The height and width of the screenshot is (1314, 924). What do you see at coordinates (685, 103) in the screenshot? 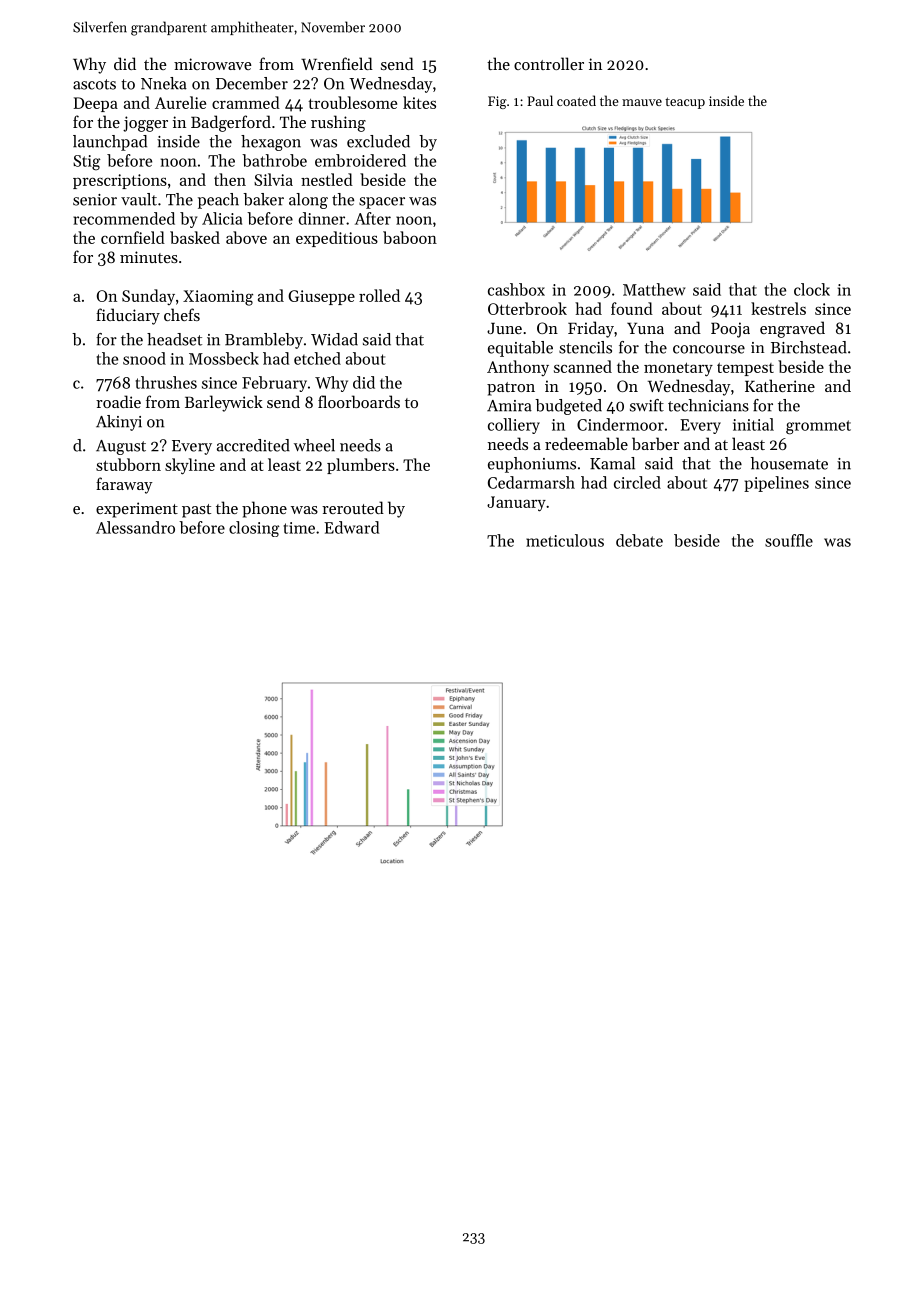
I see `teacup` at bounding box center [685, 103].
